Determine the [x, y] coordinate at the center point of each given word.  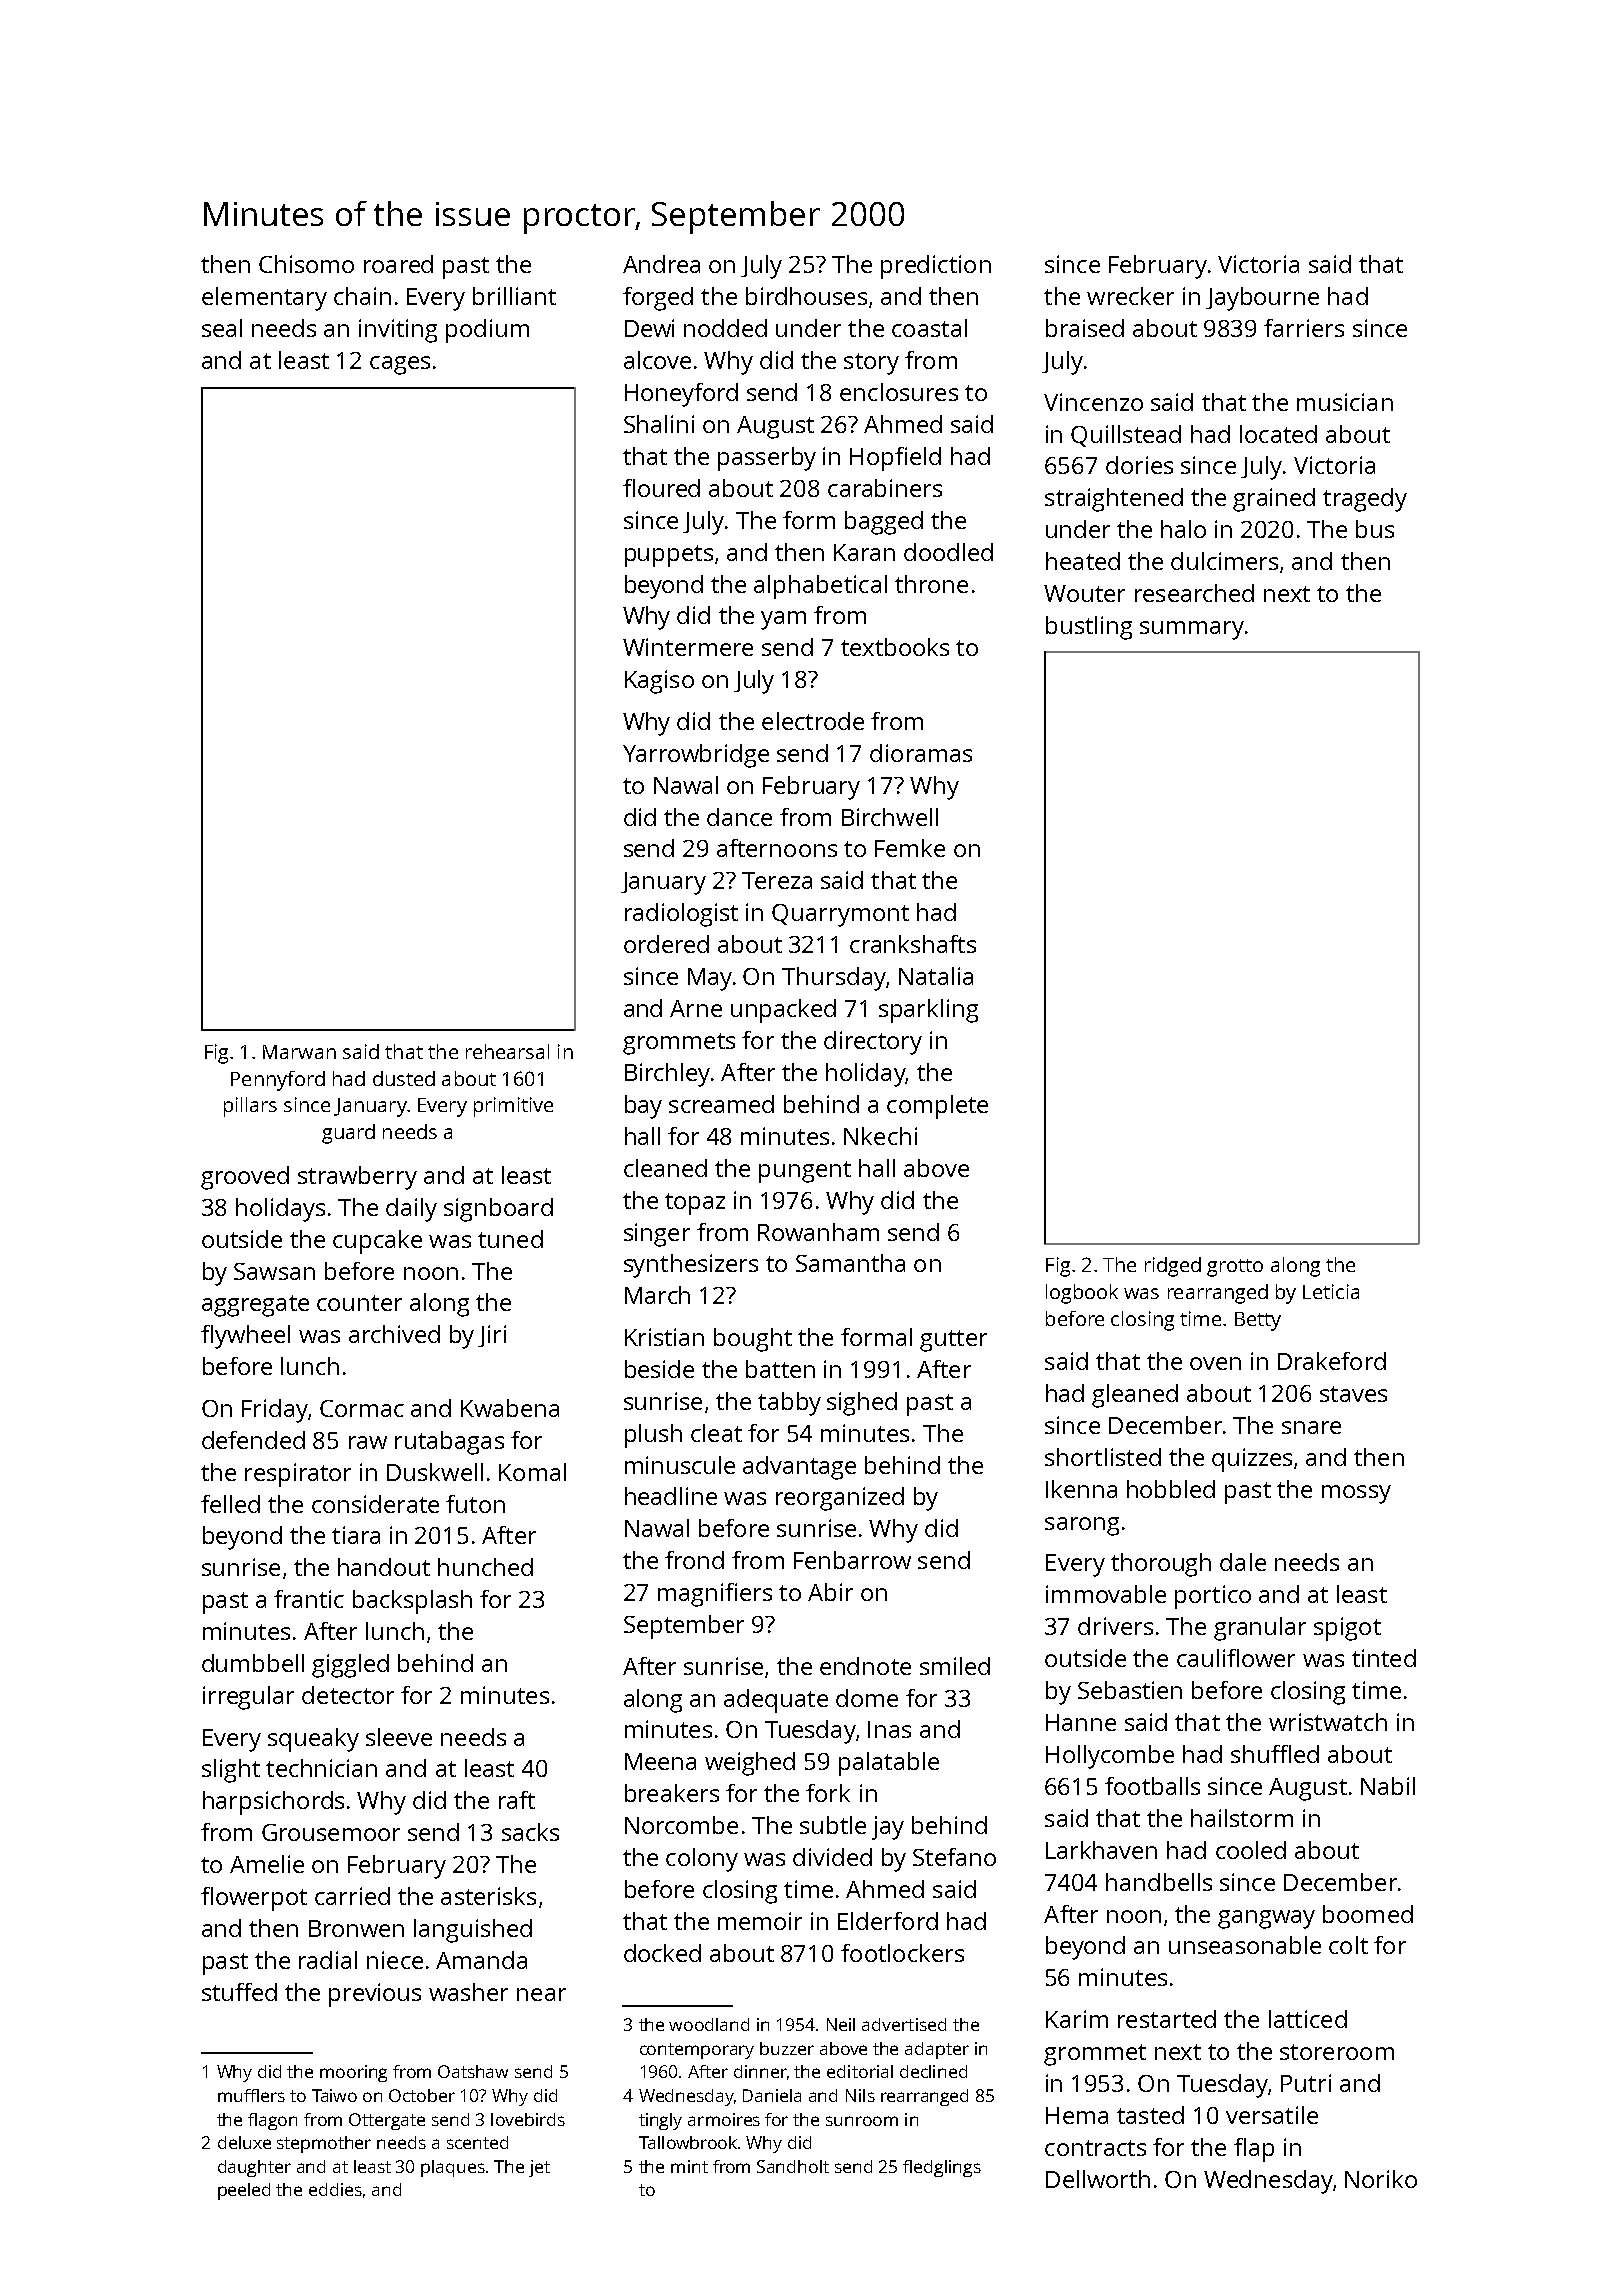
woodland [709, 2024]
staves [1353, 1394]
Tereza [777, 880]
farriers [1304, 328]
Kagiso [659, 682]
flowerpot [254, 1899]
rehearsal [507, 1051]
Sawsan [274, 1271]
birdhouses [806, 296]
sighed [862, 1404]
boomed [1368, 1914]
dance [739, 817]
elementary [264, 299]
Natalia [936, 976]
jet [539, 2168]
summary [1192, 630]
